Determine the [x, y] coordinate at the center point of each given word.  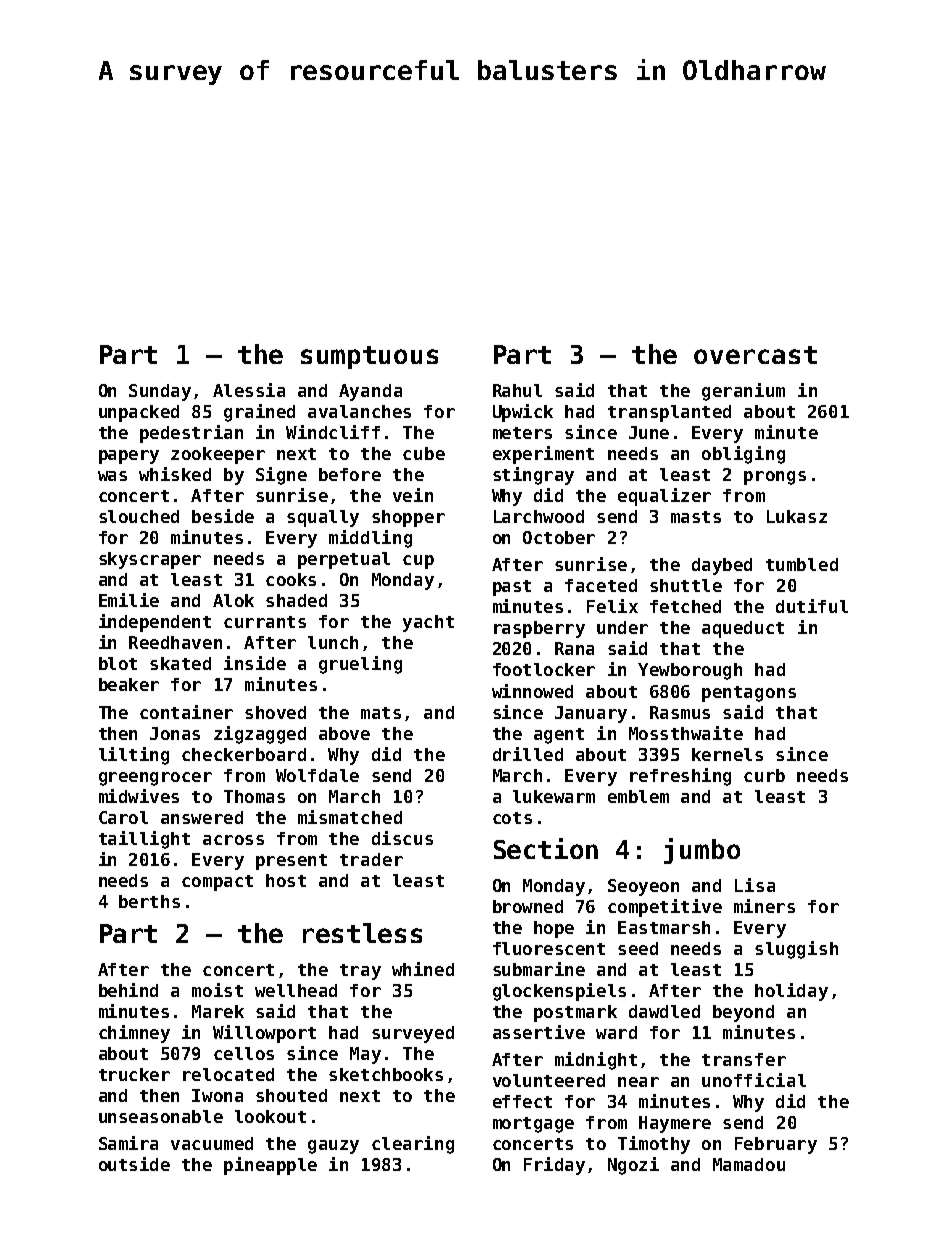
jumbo [702, 851]
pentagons [749, 694]
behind [128, 990]
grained [259, 413]
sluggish [796, 950]
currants [265, 622]
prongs [775, 478]
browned [528, 906]
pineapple [270, 1166]
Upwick [523, 413]
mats [381, 713]
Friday [554, 1166]
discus [402, 838]
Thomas [254, 796]
